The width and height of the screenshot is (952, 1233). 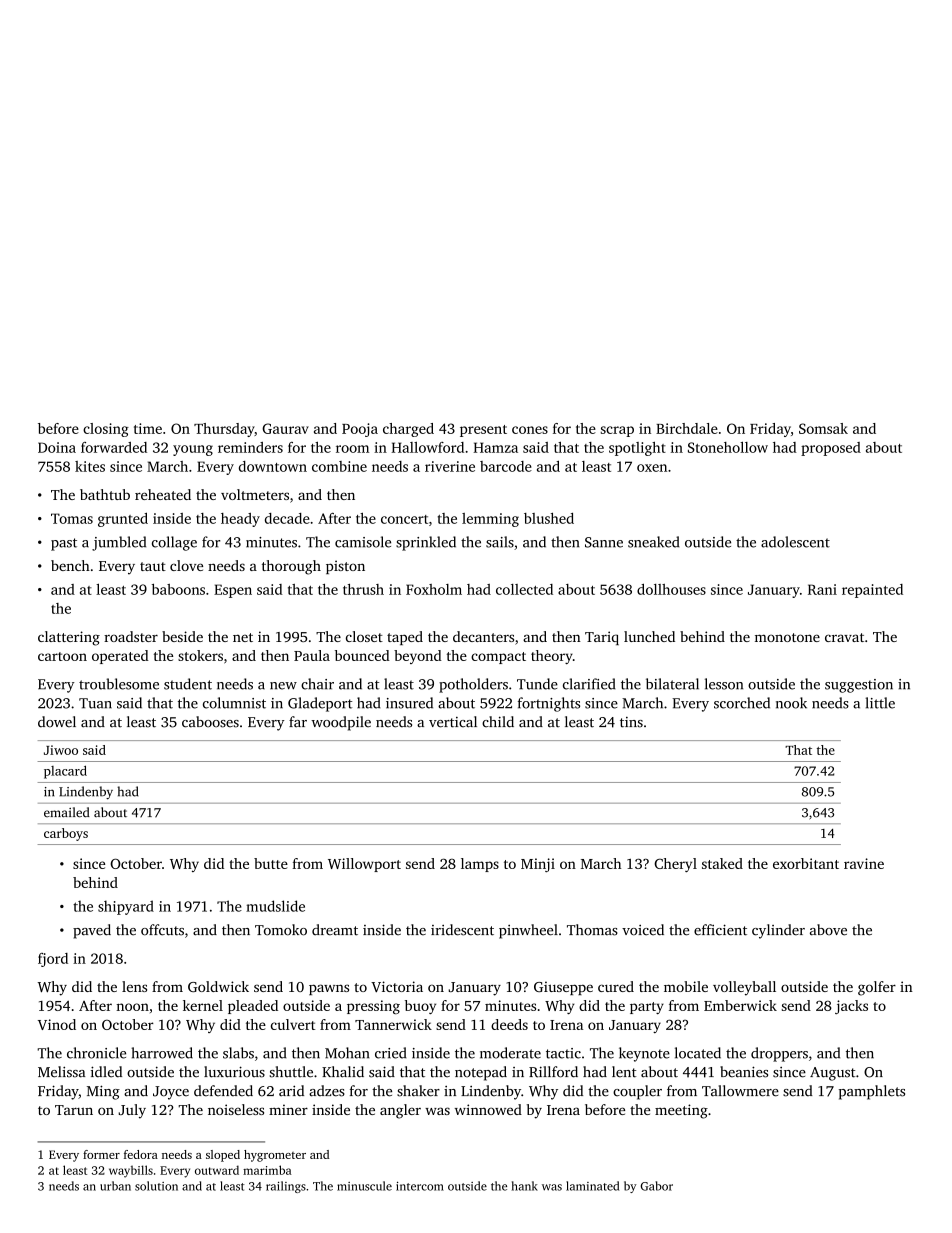 I want to click on Minji, so click(x=538, y=865).
